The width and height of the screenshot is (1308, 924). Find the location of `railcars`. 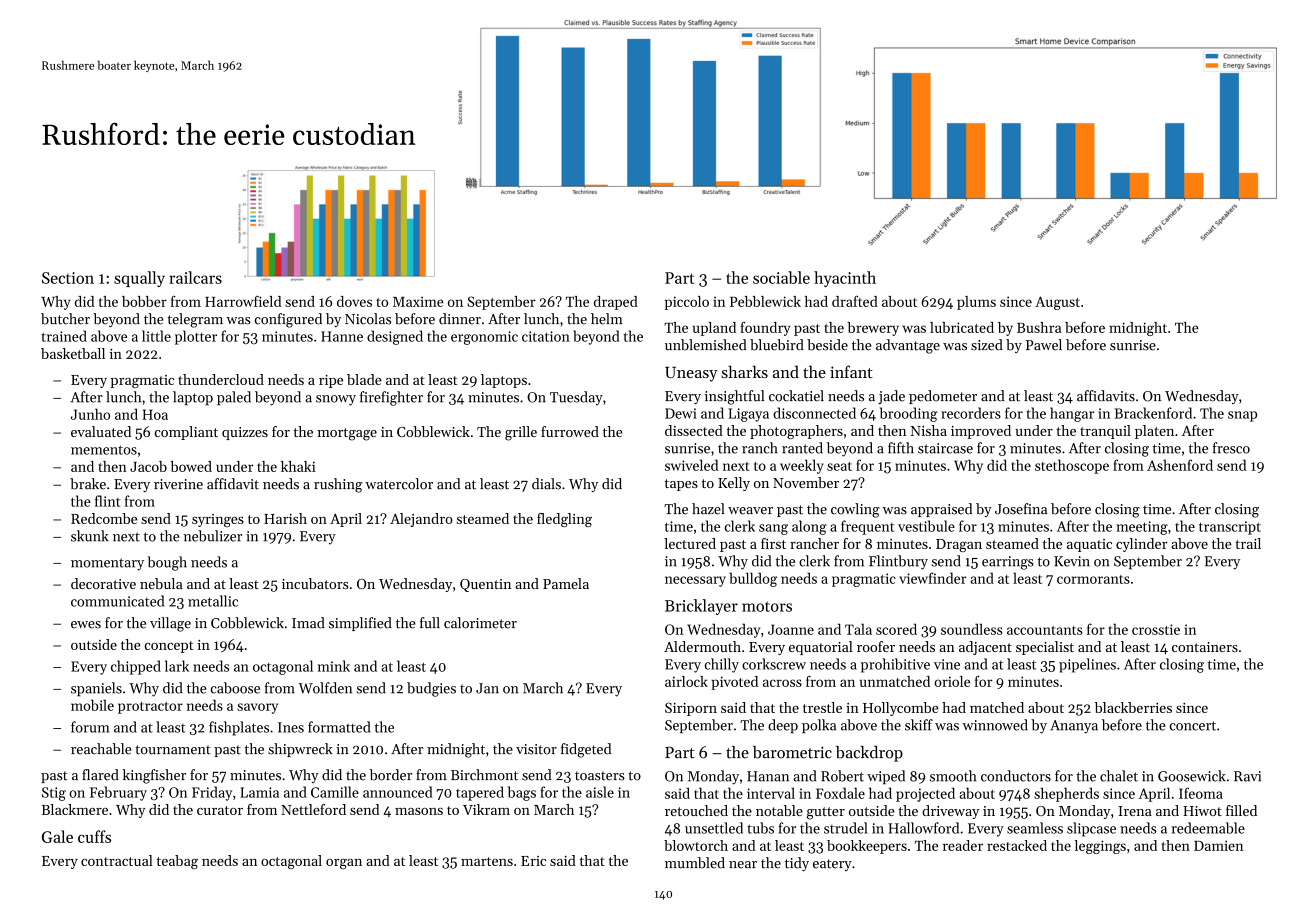

railcars is located at coordinates (195, 277).
